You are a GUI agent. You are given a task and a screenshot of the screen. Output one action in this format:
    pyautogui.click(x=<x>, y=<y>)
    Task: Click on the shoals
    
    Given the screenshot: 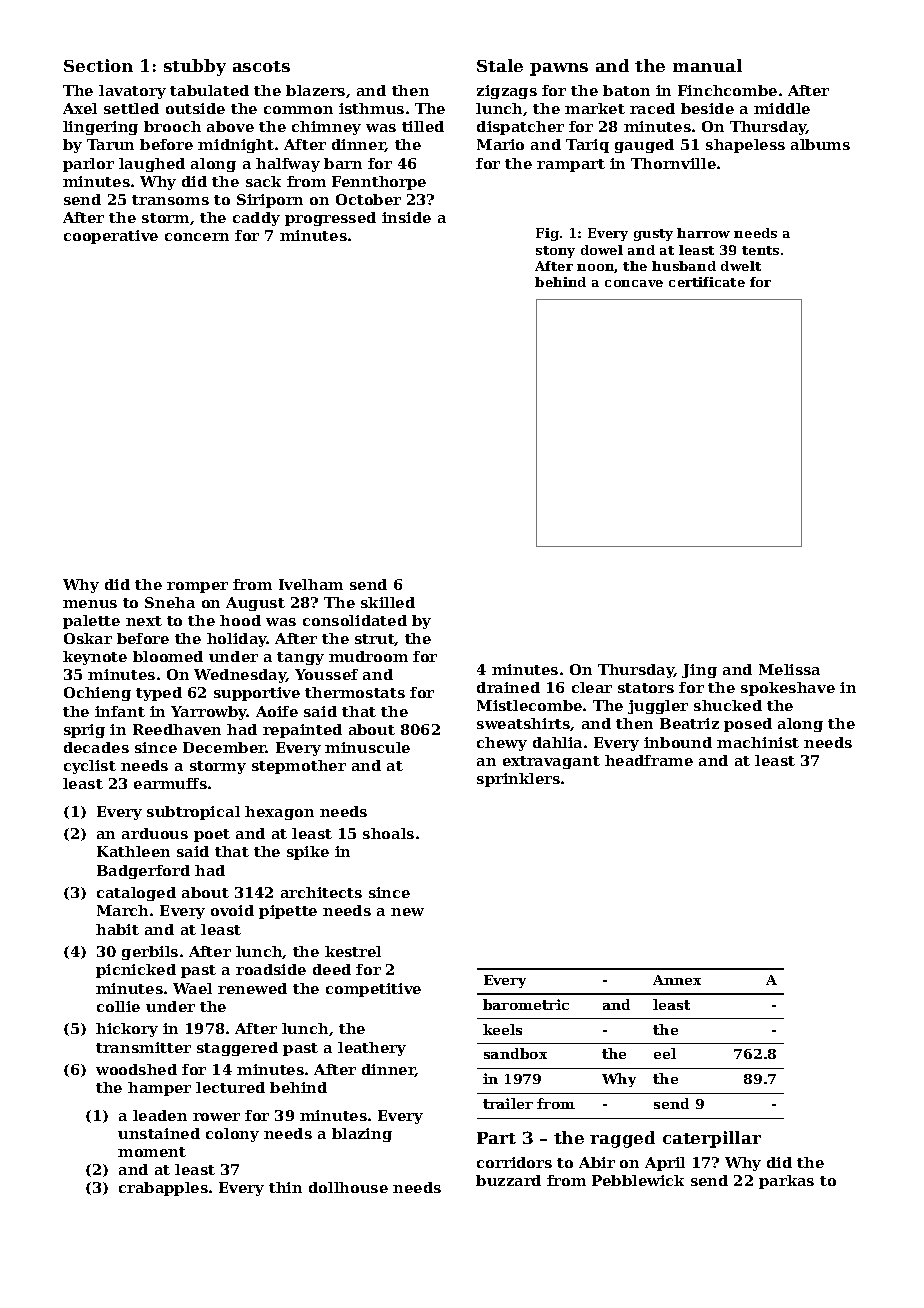 What is the action you would take?
    pyautogui.click(x=388, y=833)
